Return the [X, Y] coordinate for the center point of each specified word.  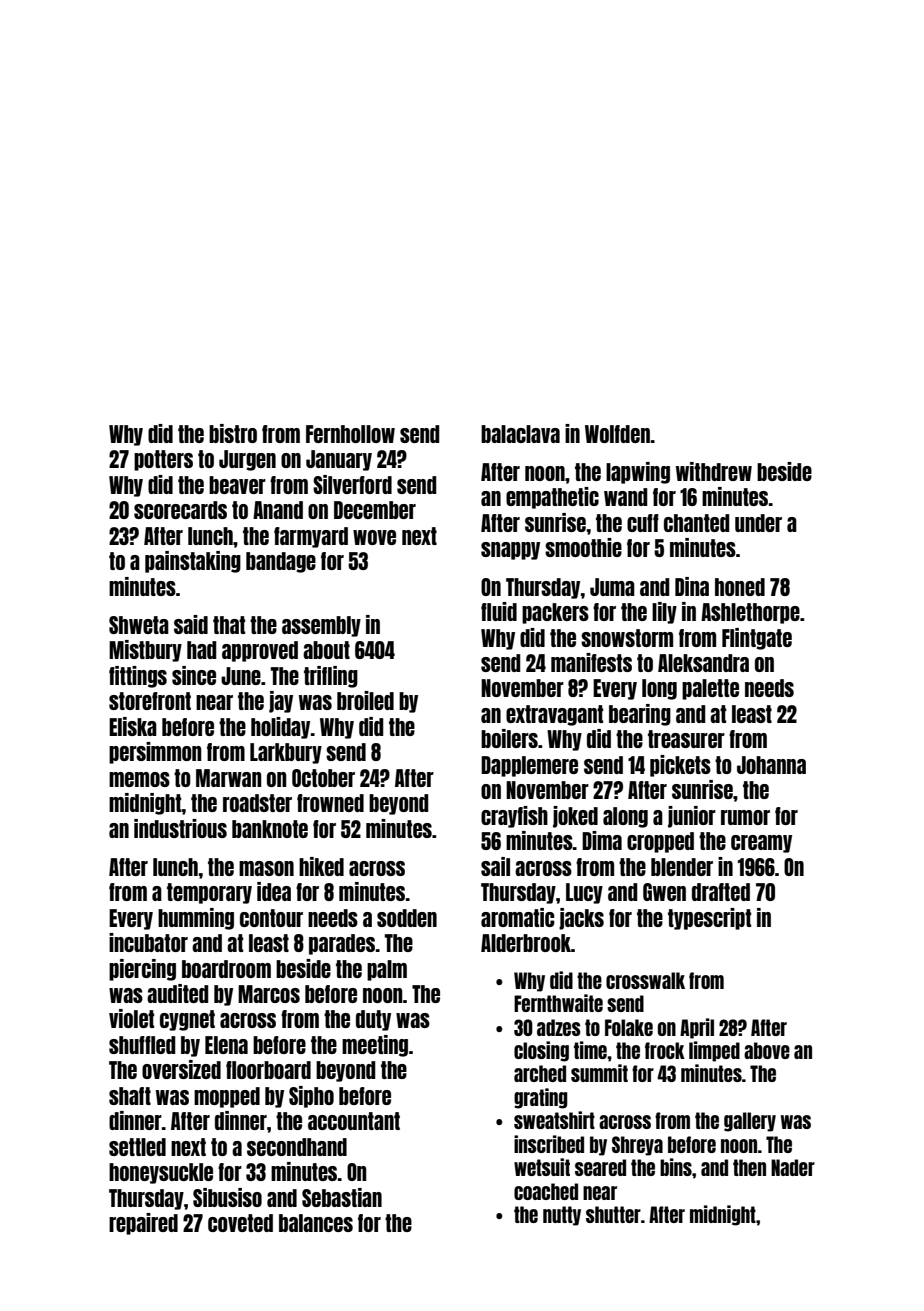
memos [139, 779]
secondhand [297, 1147]
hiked [321, 866]
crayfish [514, 817]
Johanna [771, 765]
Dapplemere [529, 766]
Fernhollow [350, 434]
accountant [354, 1121]
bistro [233, 433]
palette [710, 689]
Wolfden [617, 434]
